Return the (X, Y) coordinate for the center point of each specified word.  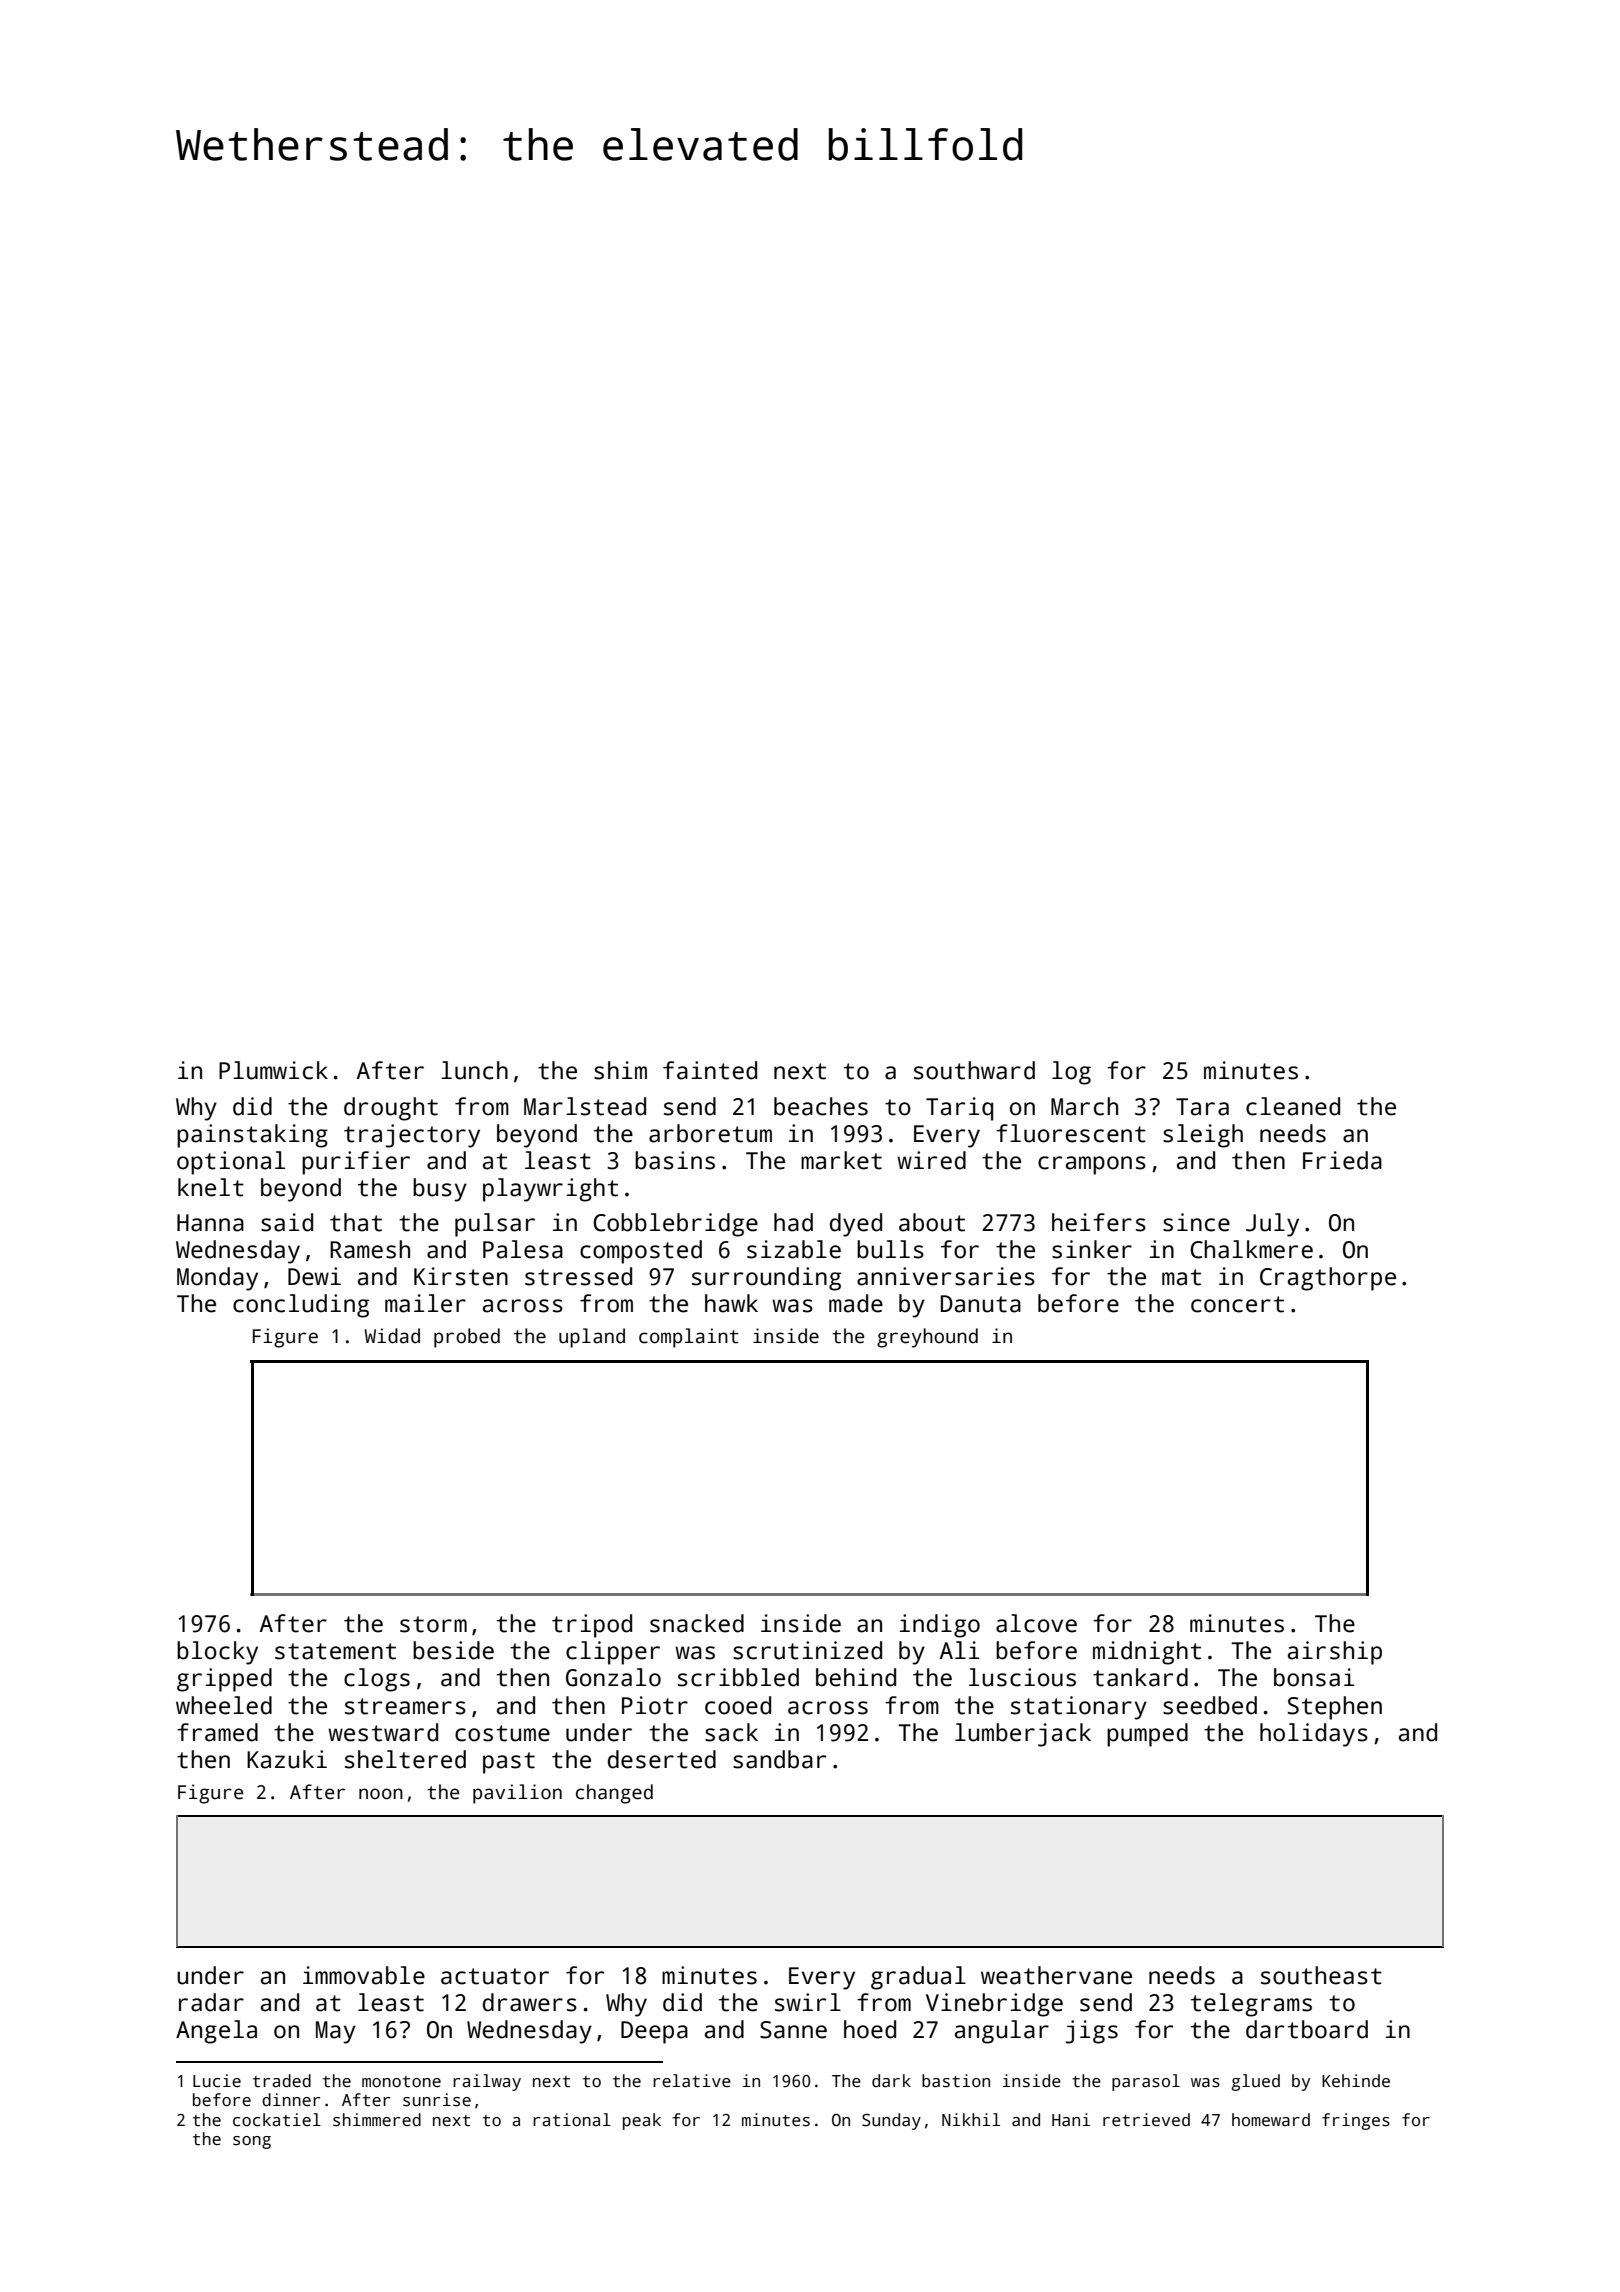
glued (1256, 2082)
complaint (689, 1338)
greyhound (927, 1338)
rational (572, 2120)
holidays (1314, 1735)
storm (433, 1624)
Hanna (210, 1223)
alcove (1036, 1623)
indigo (940, 1626)
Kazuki (287, 1759)
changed (614, 1794)
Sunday (891, 2121)
